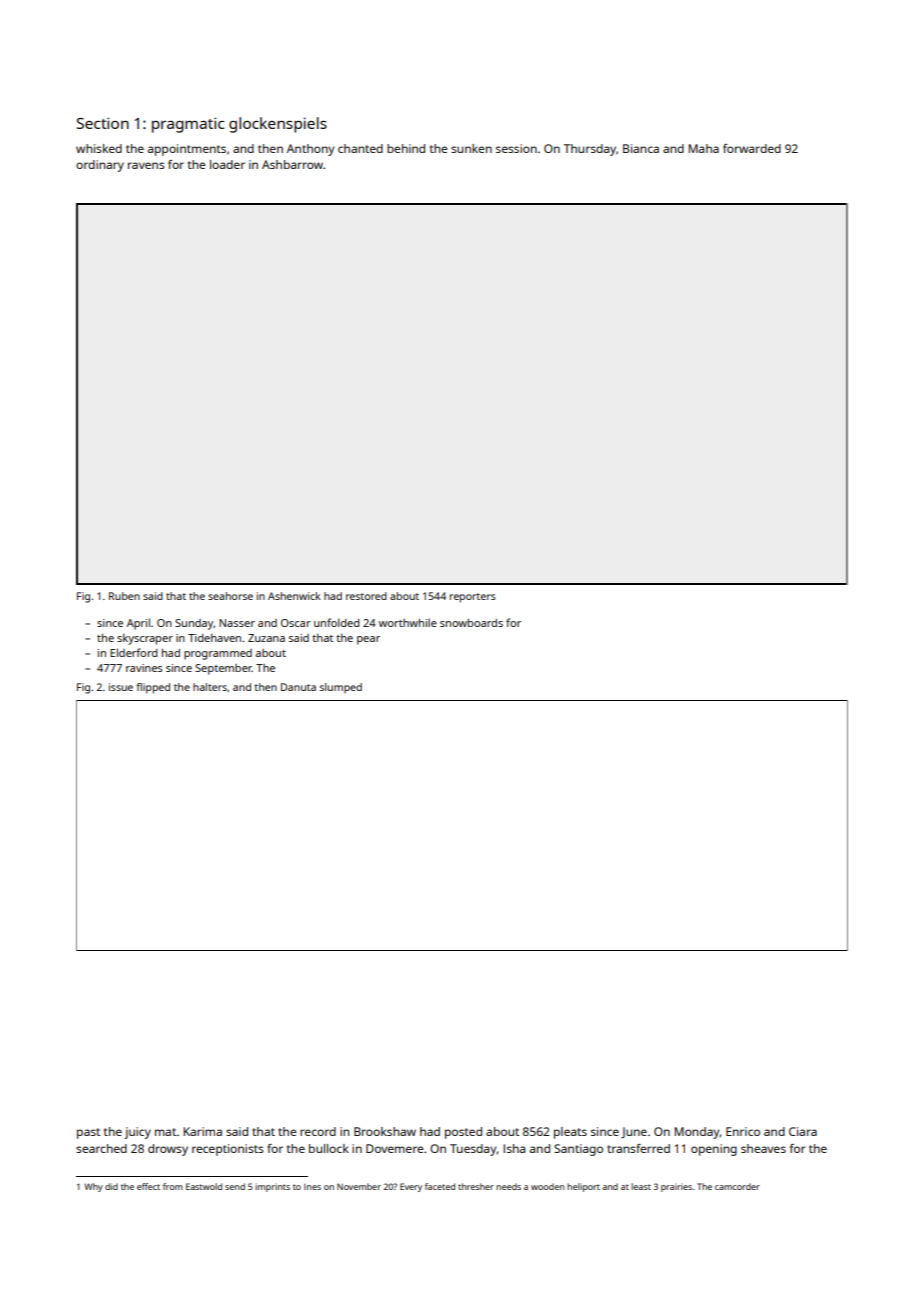  Describe the element at coordinates (703, 148) in the image. I see `Maha` at that location.
